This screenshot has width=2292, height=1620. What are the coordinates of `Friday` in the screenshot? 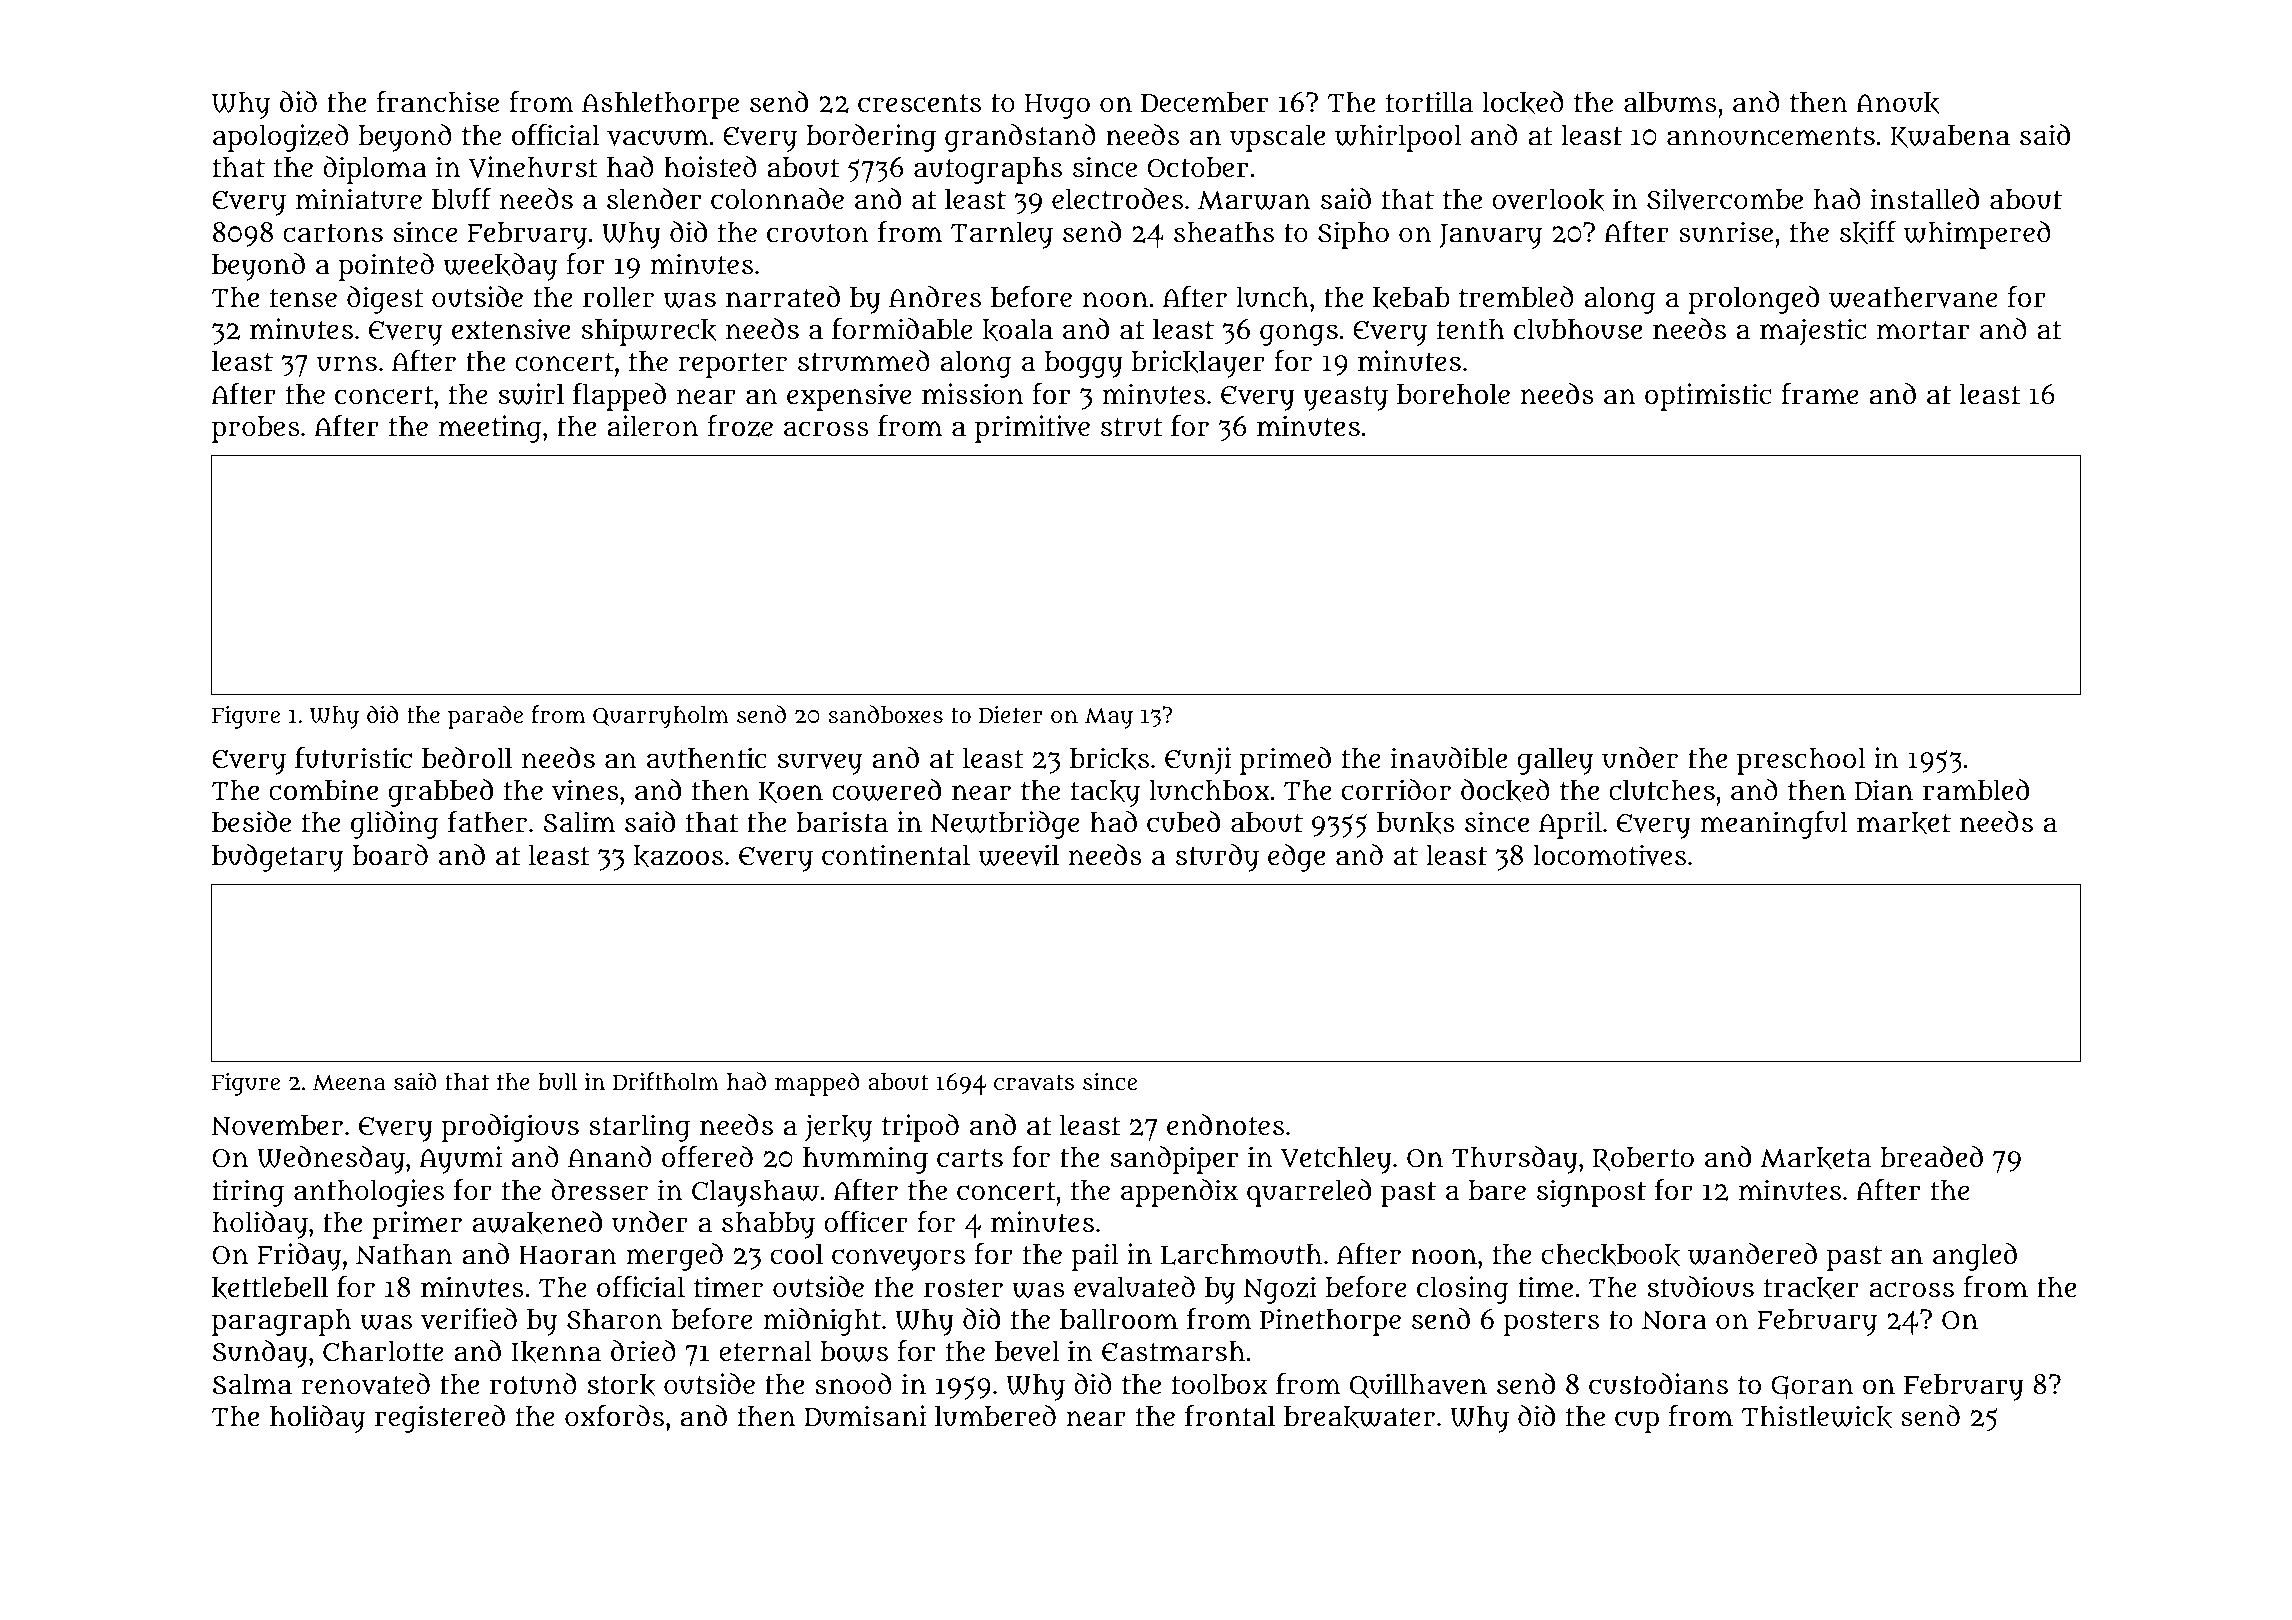 It's located at (299, 1257).
